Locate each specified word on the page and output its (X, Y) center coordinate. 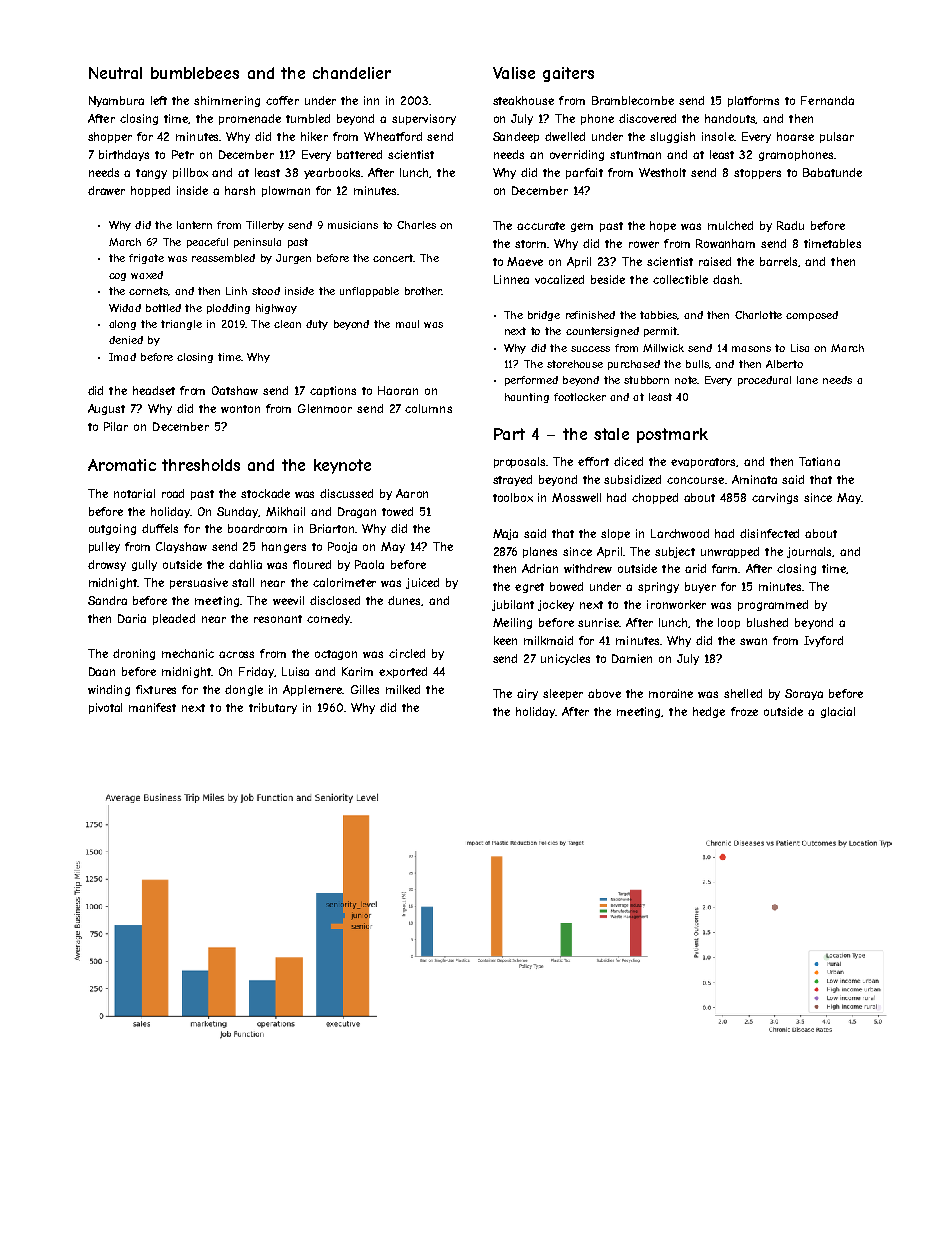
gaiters (568, 74)
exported (403, 672)
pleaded (174, 619)
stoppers (757, 174)
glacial (838, 712)
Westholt (662, 172)
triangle (181, 325)
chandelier (352, 73)
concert (393, 258)
